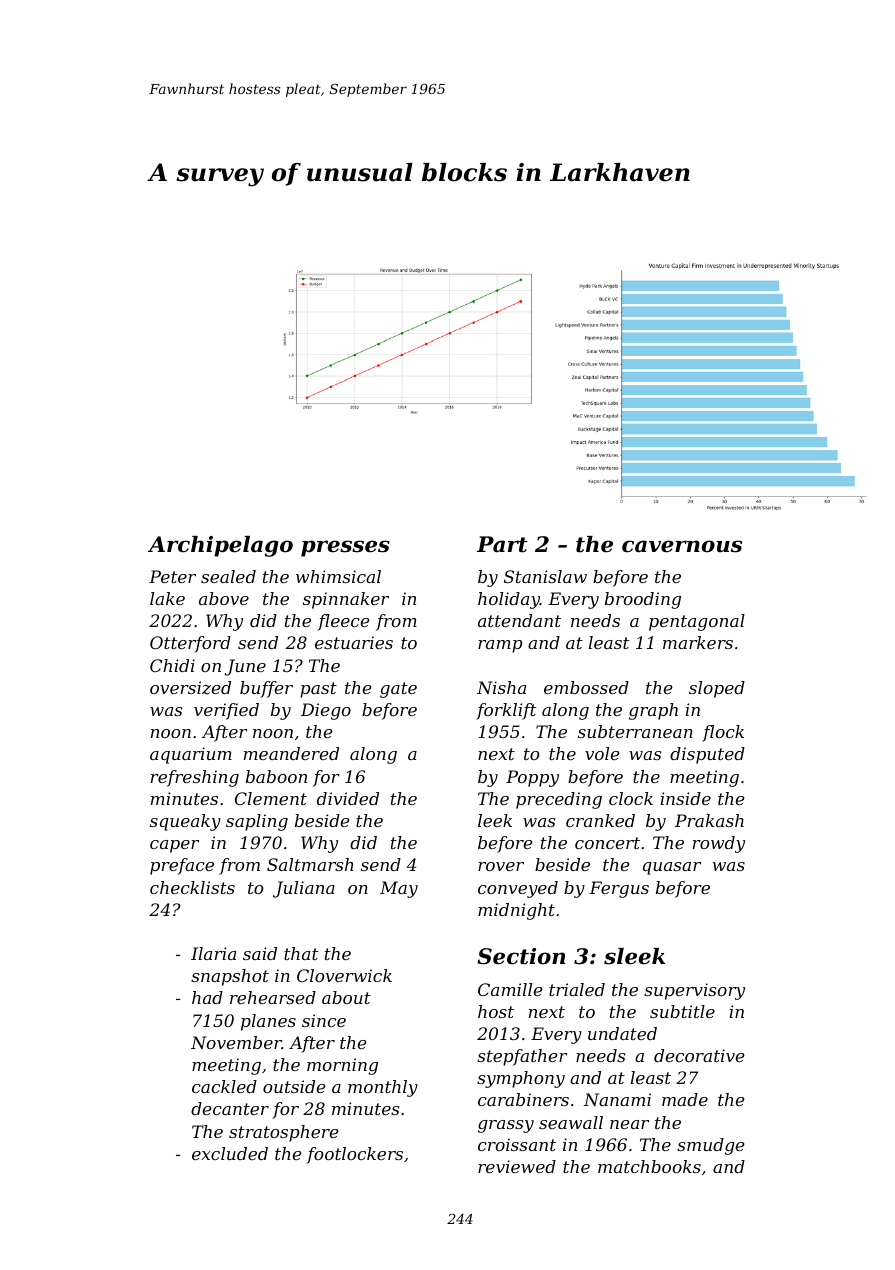  I want to click on conveyed, so click(518, 889).
